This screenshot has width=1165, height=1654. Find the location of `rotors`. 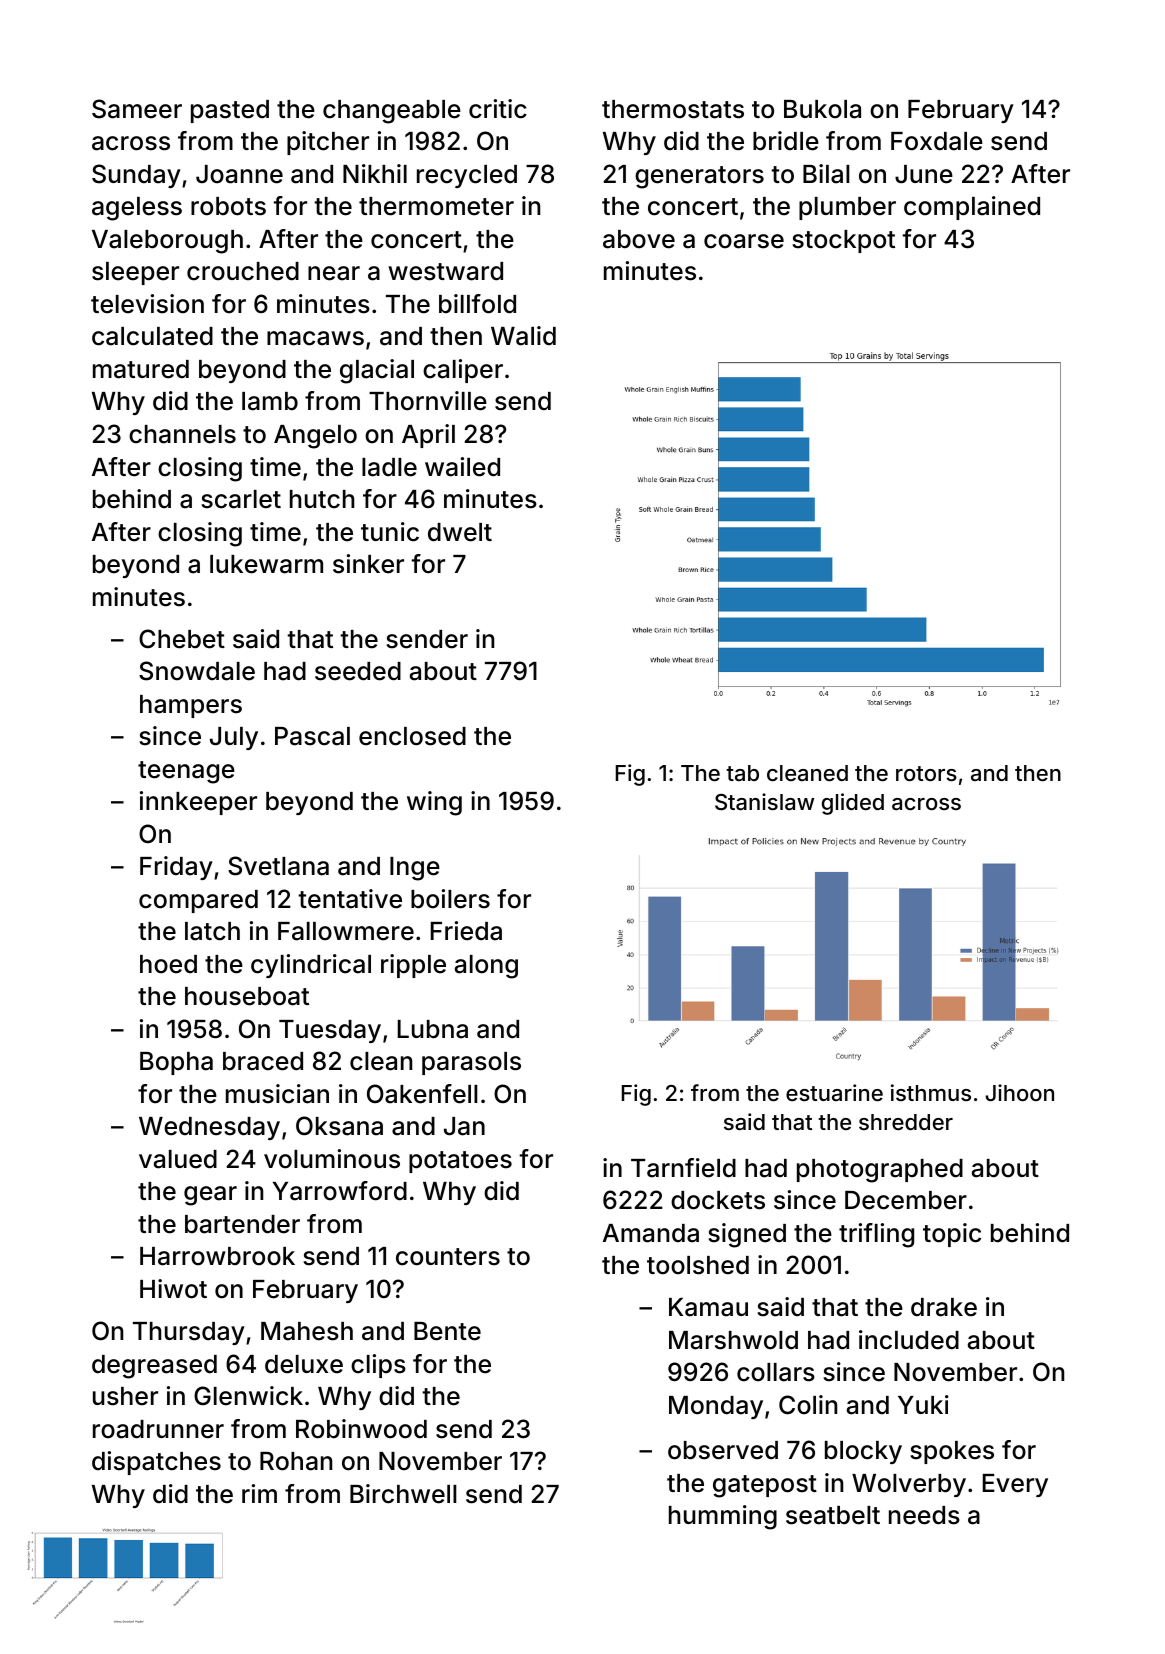

rotors is located at coordinates (926, 773).
